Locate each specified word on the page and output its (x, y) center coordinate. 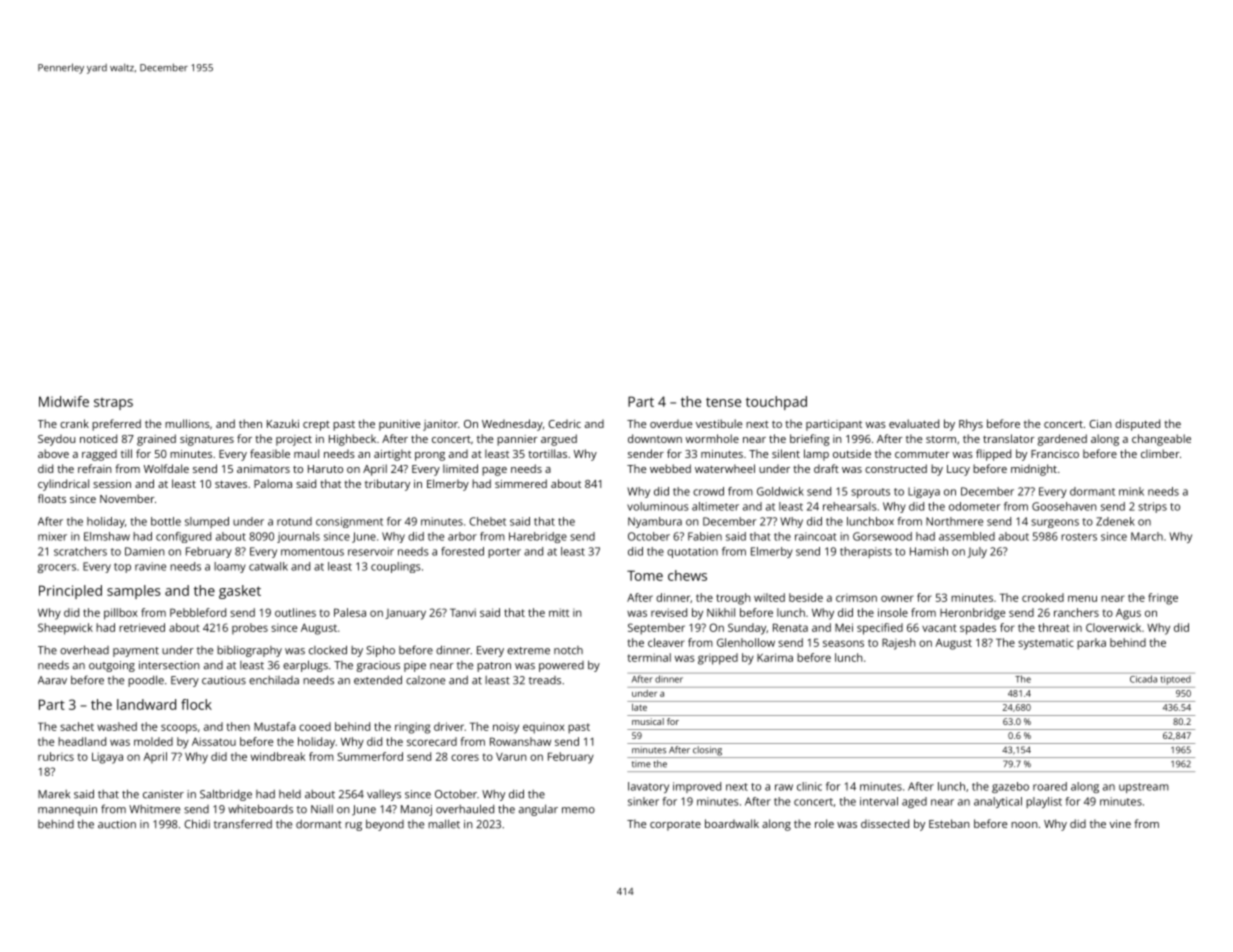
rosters (1079, 537)
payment (136, 652)
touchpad (776, 403)
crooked (1043, 597)
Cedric (564, 423)
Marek (54, 794)
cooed (315, 726)
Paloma (273, 483)
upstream (1144, 788)
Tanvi (463, 612)
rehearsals (850, 506)
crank (74, 423)
